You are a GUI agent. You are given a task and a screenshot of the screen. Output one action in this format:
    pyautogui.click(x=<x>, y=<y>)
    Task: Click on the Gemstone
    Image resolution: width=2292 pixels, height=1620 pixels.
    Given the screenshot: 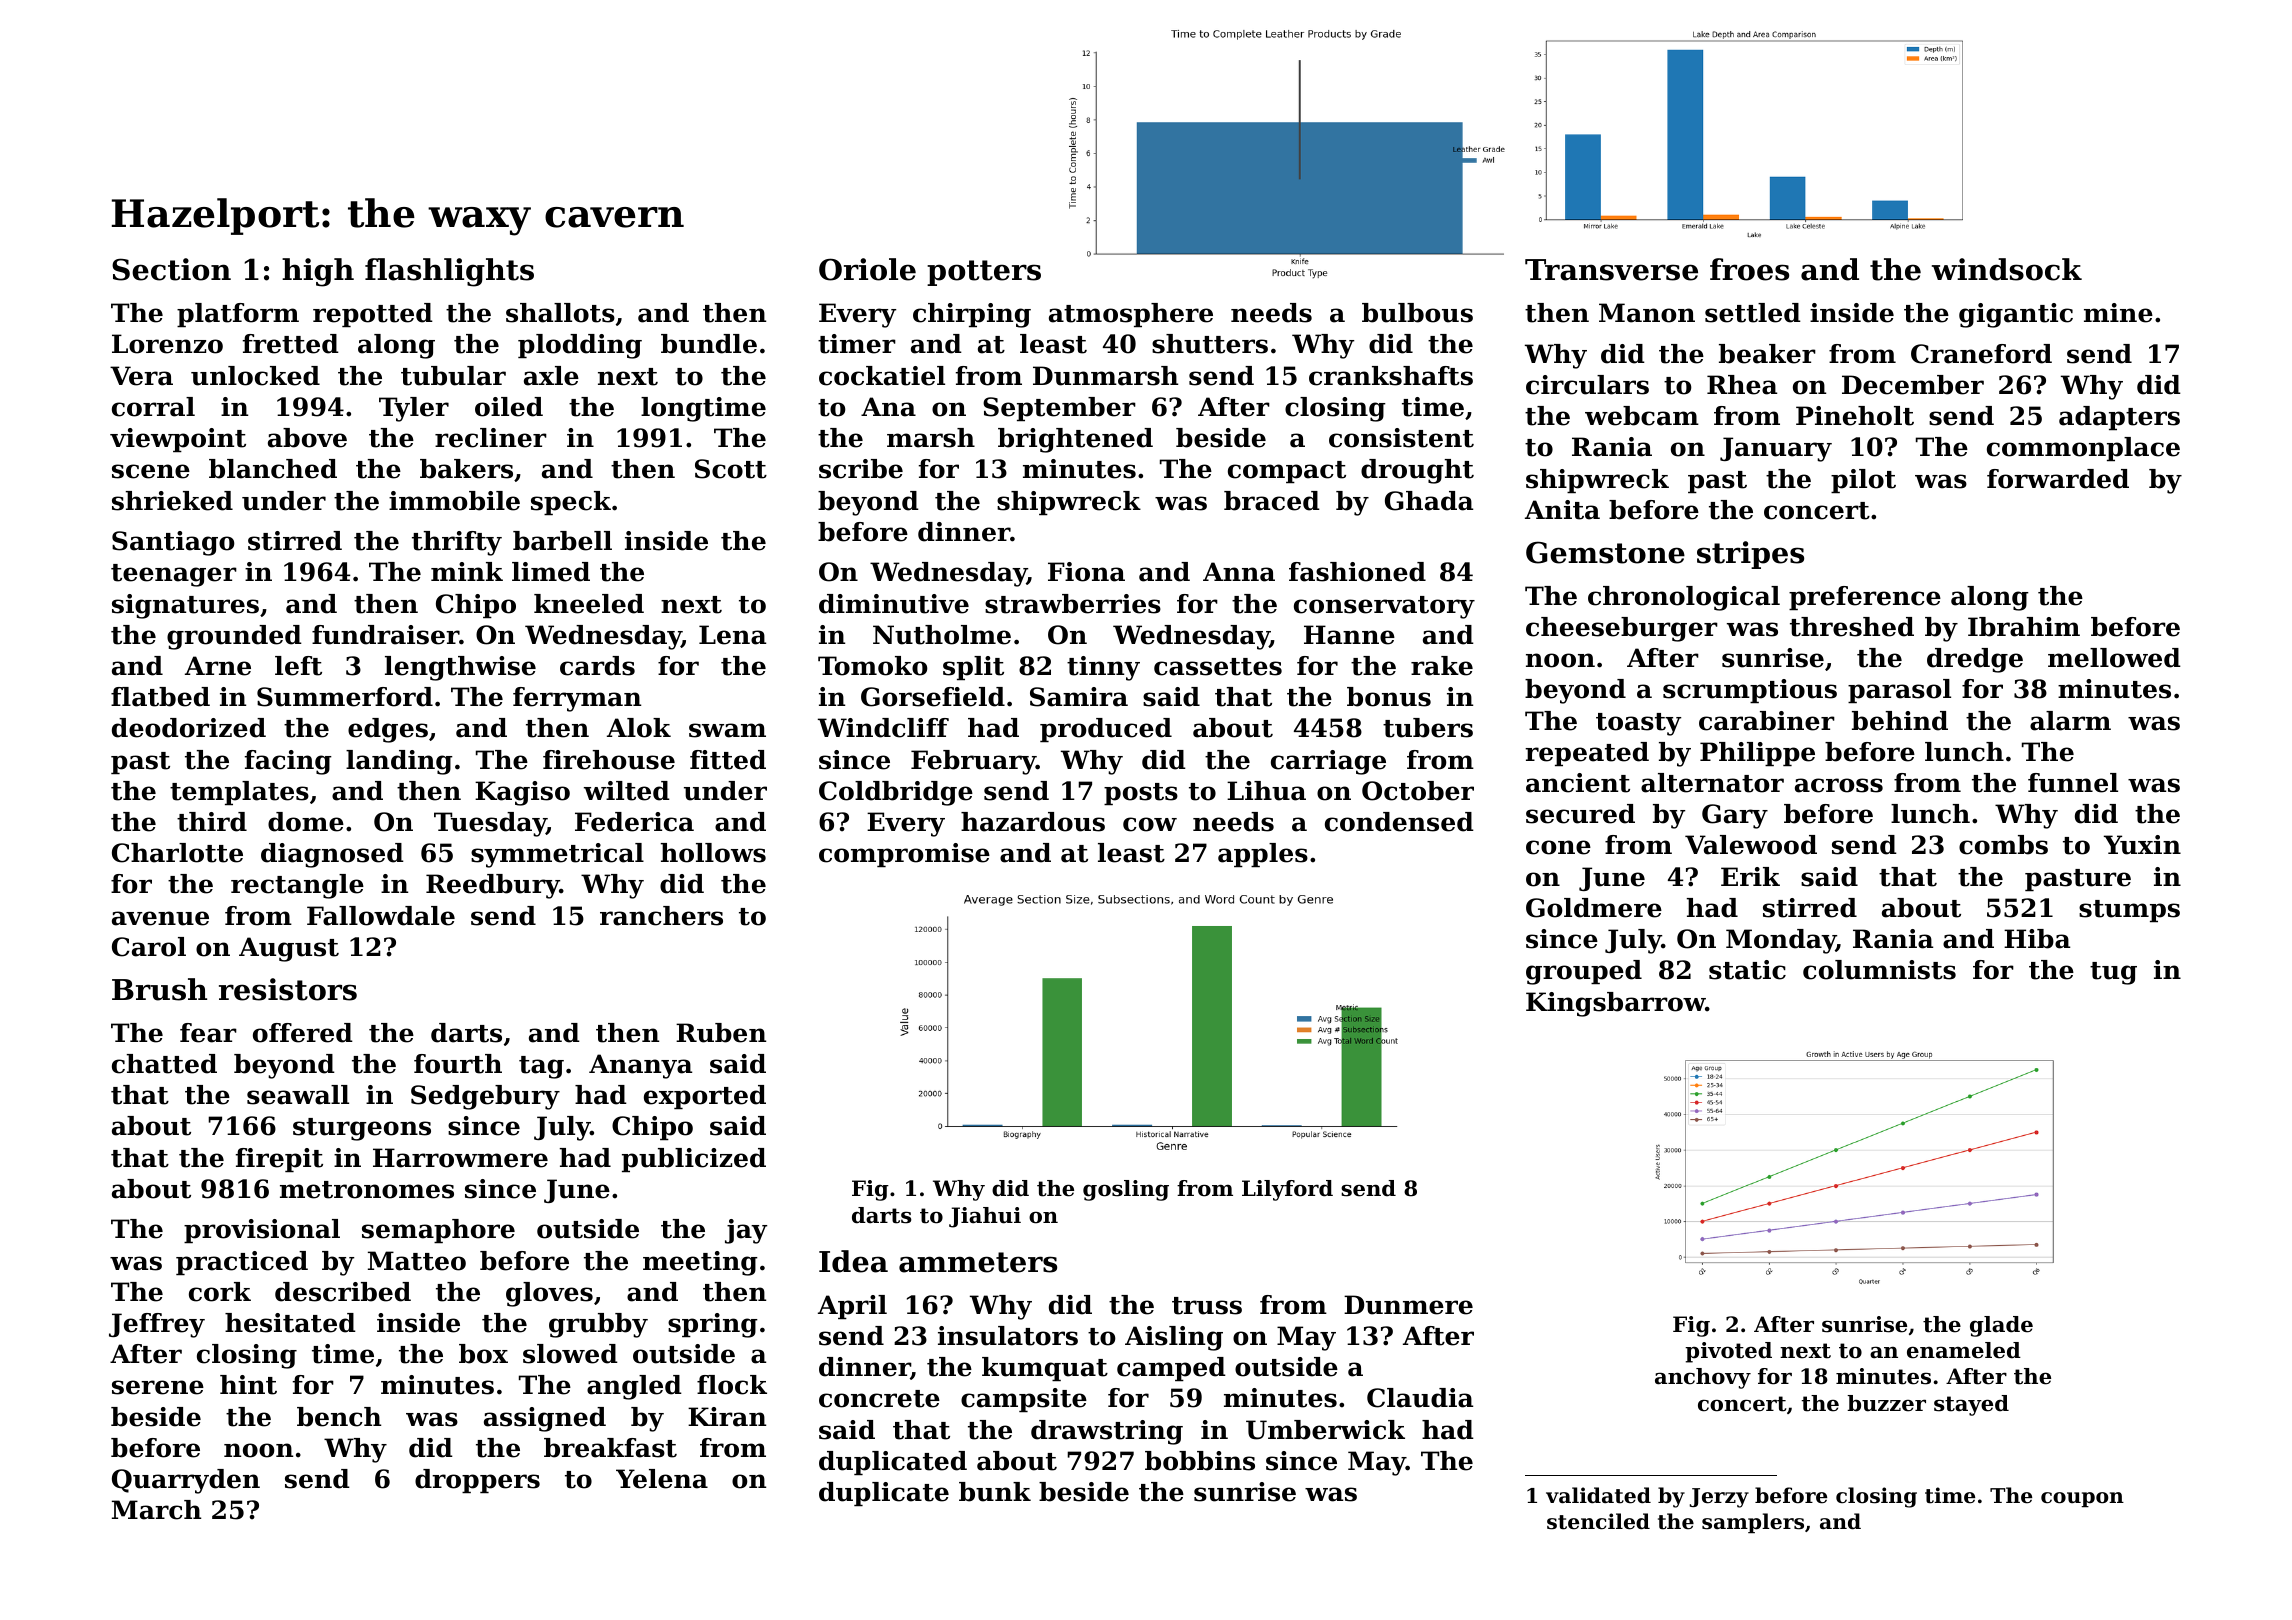 What is the action you would take?
    pyautogui.click(x=1605, y=552)
